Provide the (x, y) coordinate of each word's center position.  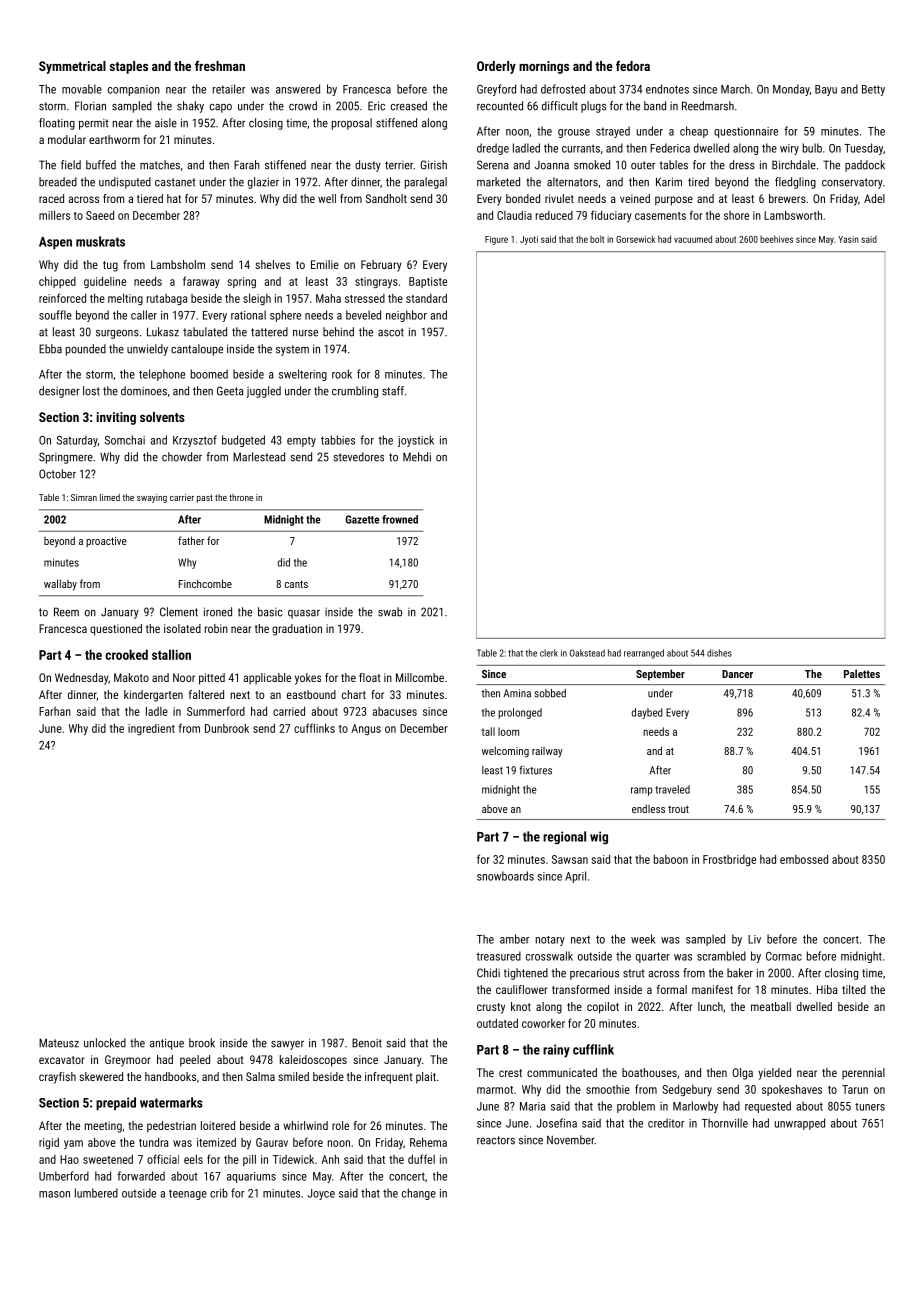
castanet (175, 182)
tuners (870, 1107)
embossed (804, 859)
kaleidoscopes (313, 1061)
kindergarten (153, 696)
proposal (352, 124)
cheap (694, 132)
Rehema (428, 1142)
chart (354, 694)
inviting (116, 418)
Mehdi (417, 457)
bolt (597, 239)
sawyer (287, 1045)
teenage (188, 1194)
